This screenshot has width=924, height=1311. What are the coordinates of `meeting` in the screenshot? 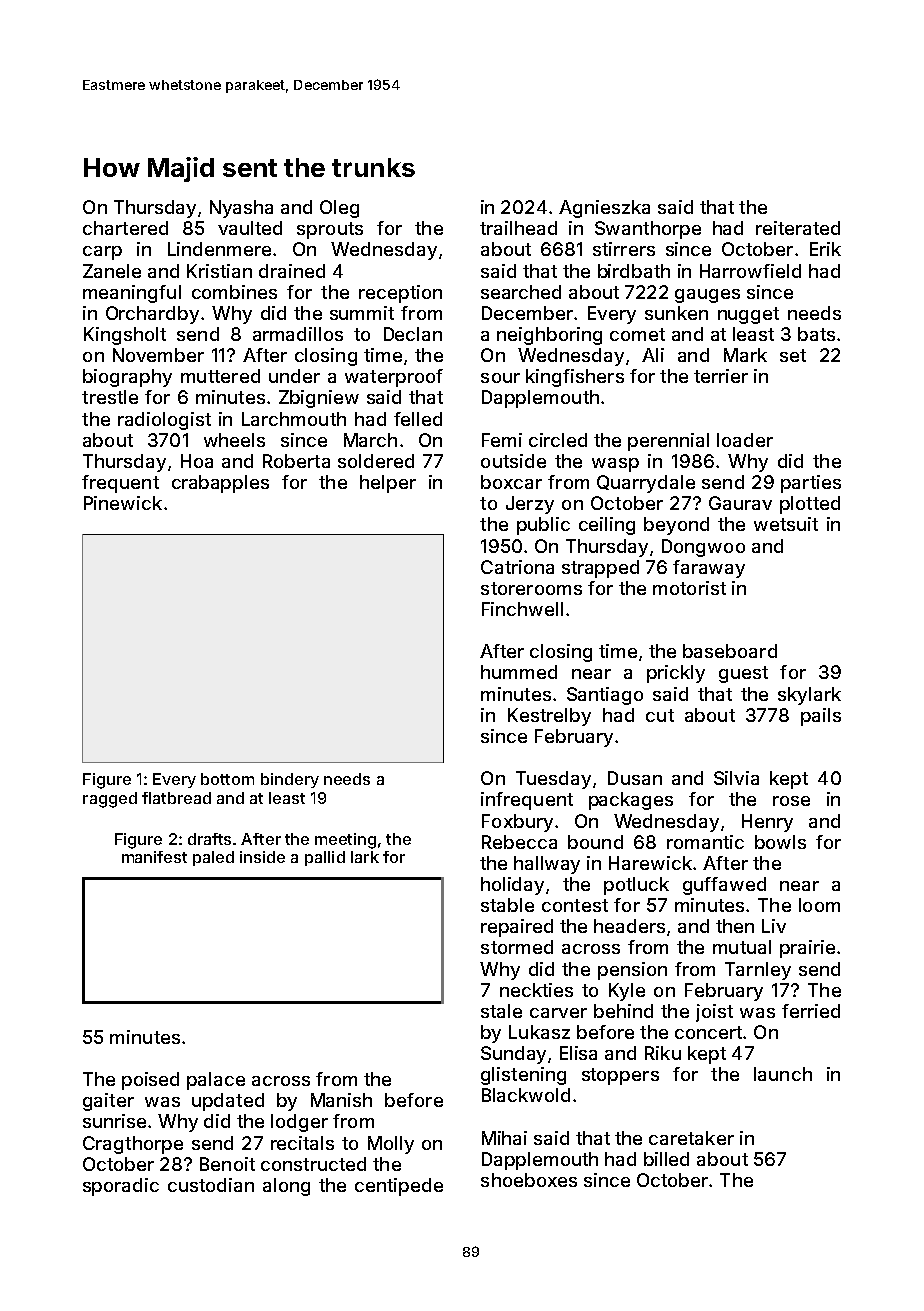 It's located at (345, 841).
